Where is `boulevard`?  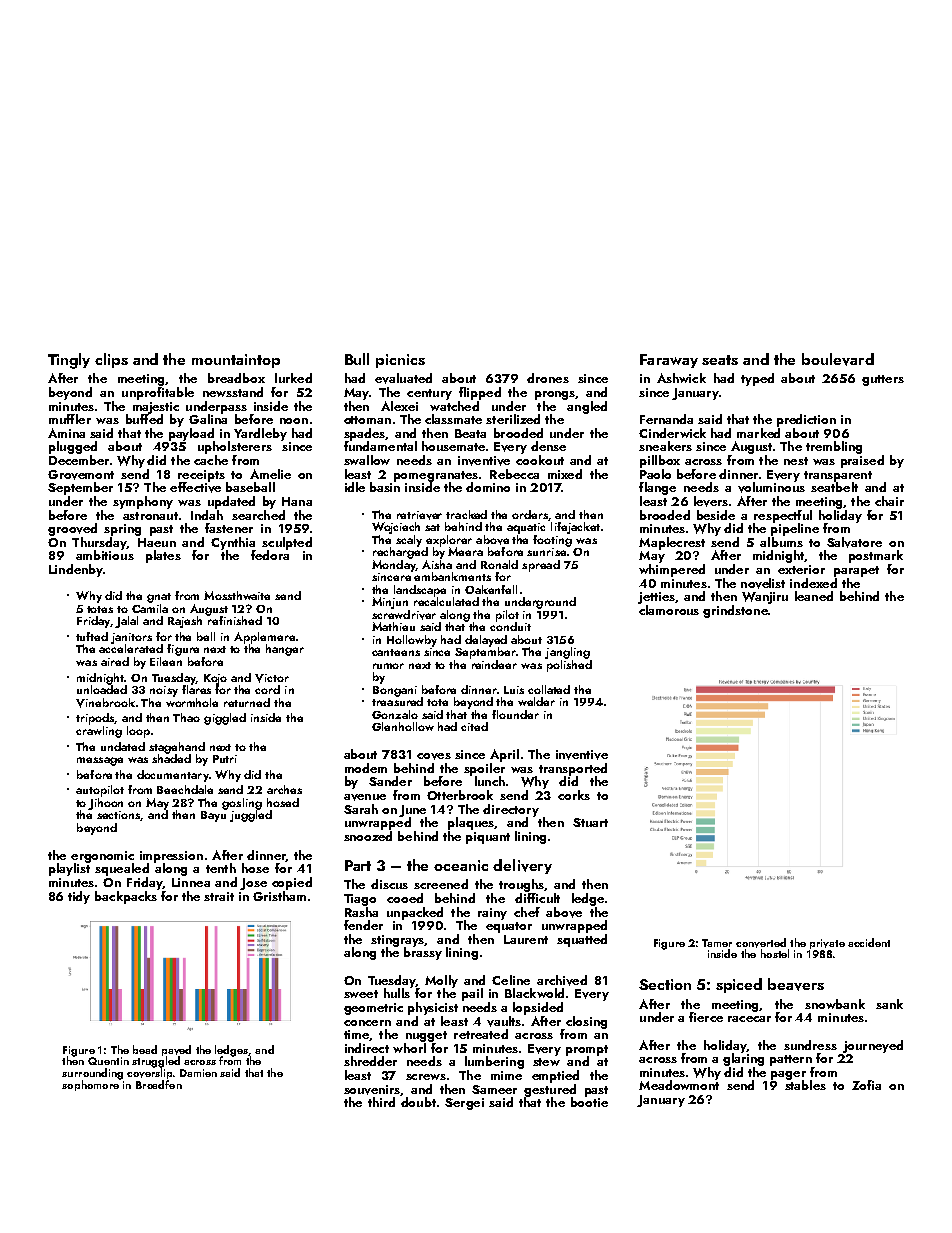
boulevard is located at coordinates (838, 359).
